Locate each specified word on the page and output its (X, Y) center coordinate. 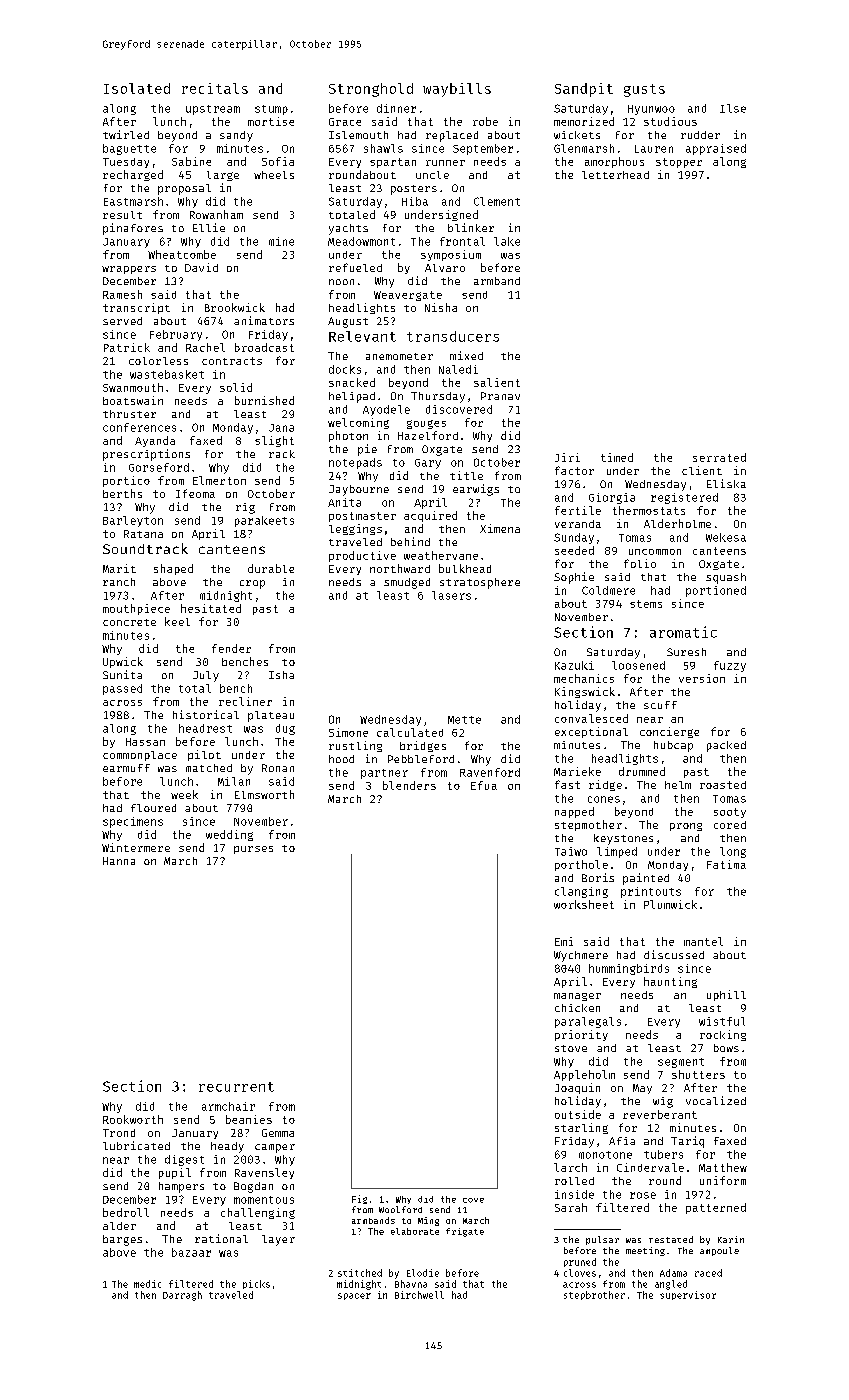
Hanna (119, 861)
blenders (409, 785)
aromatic (683, 632)
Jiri (567, 457)
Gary (428, 464)
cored (730, 825)
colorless (158, 361)
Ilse (733, 108)
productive (362, 556)
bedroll (126, 1212)
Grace (345, 122)
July (206, 676)
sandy (236, 136)
